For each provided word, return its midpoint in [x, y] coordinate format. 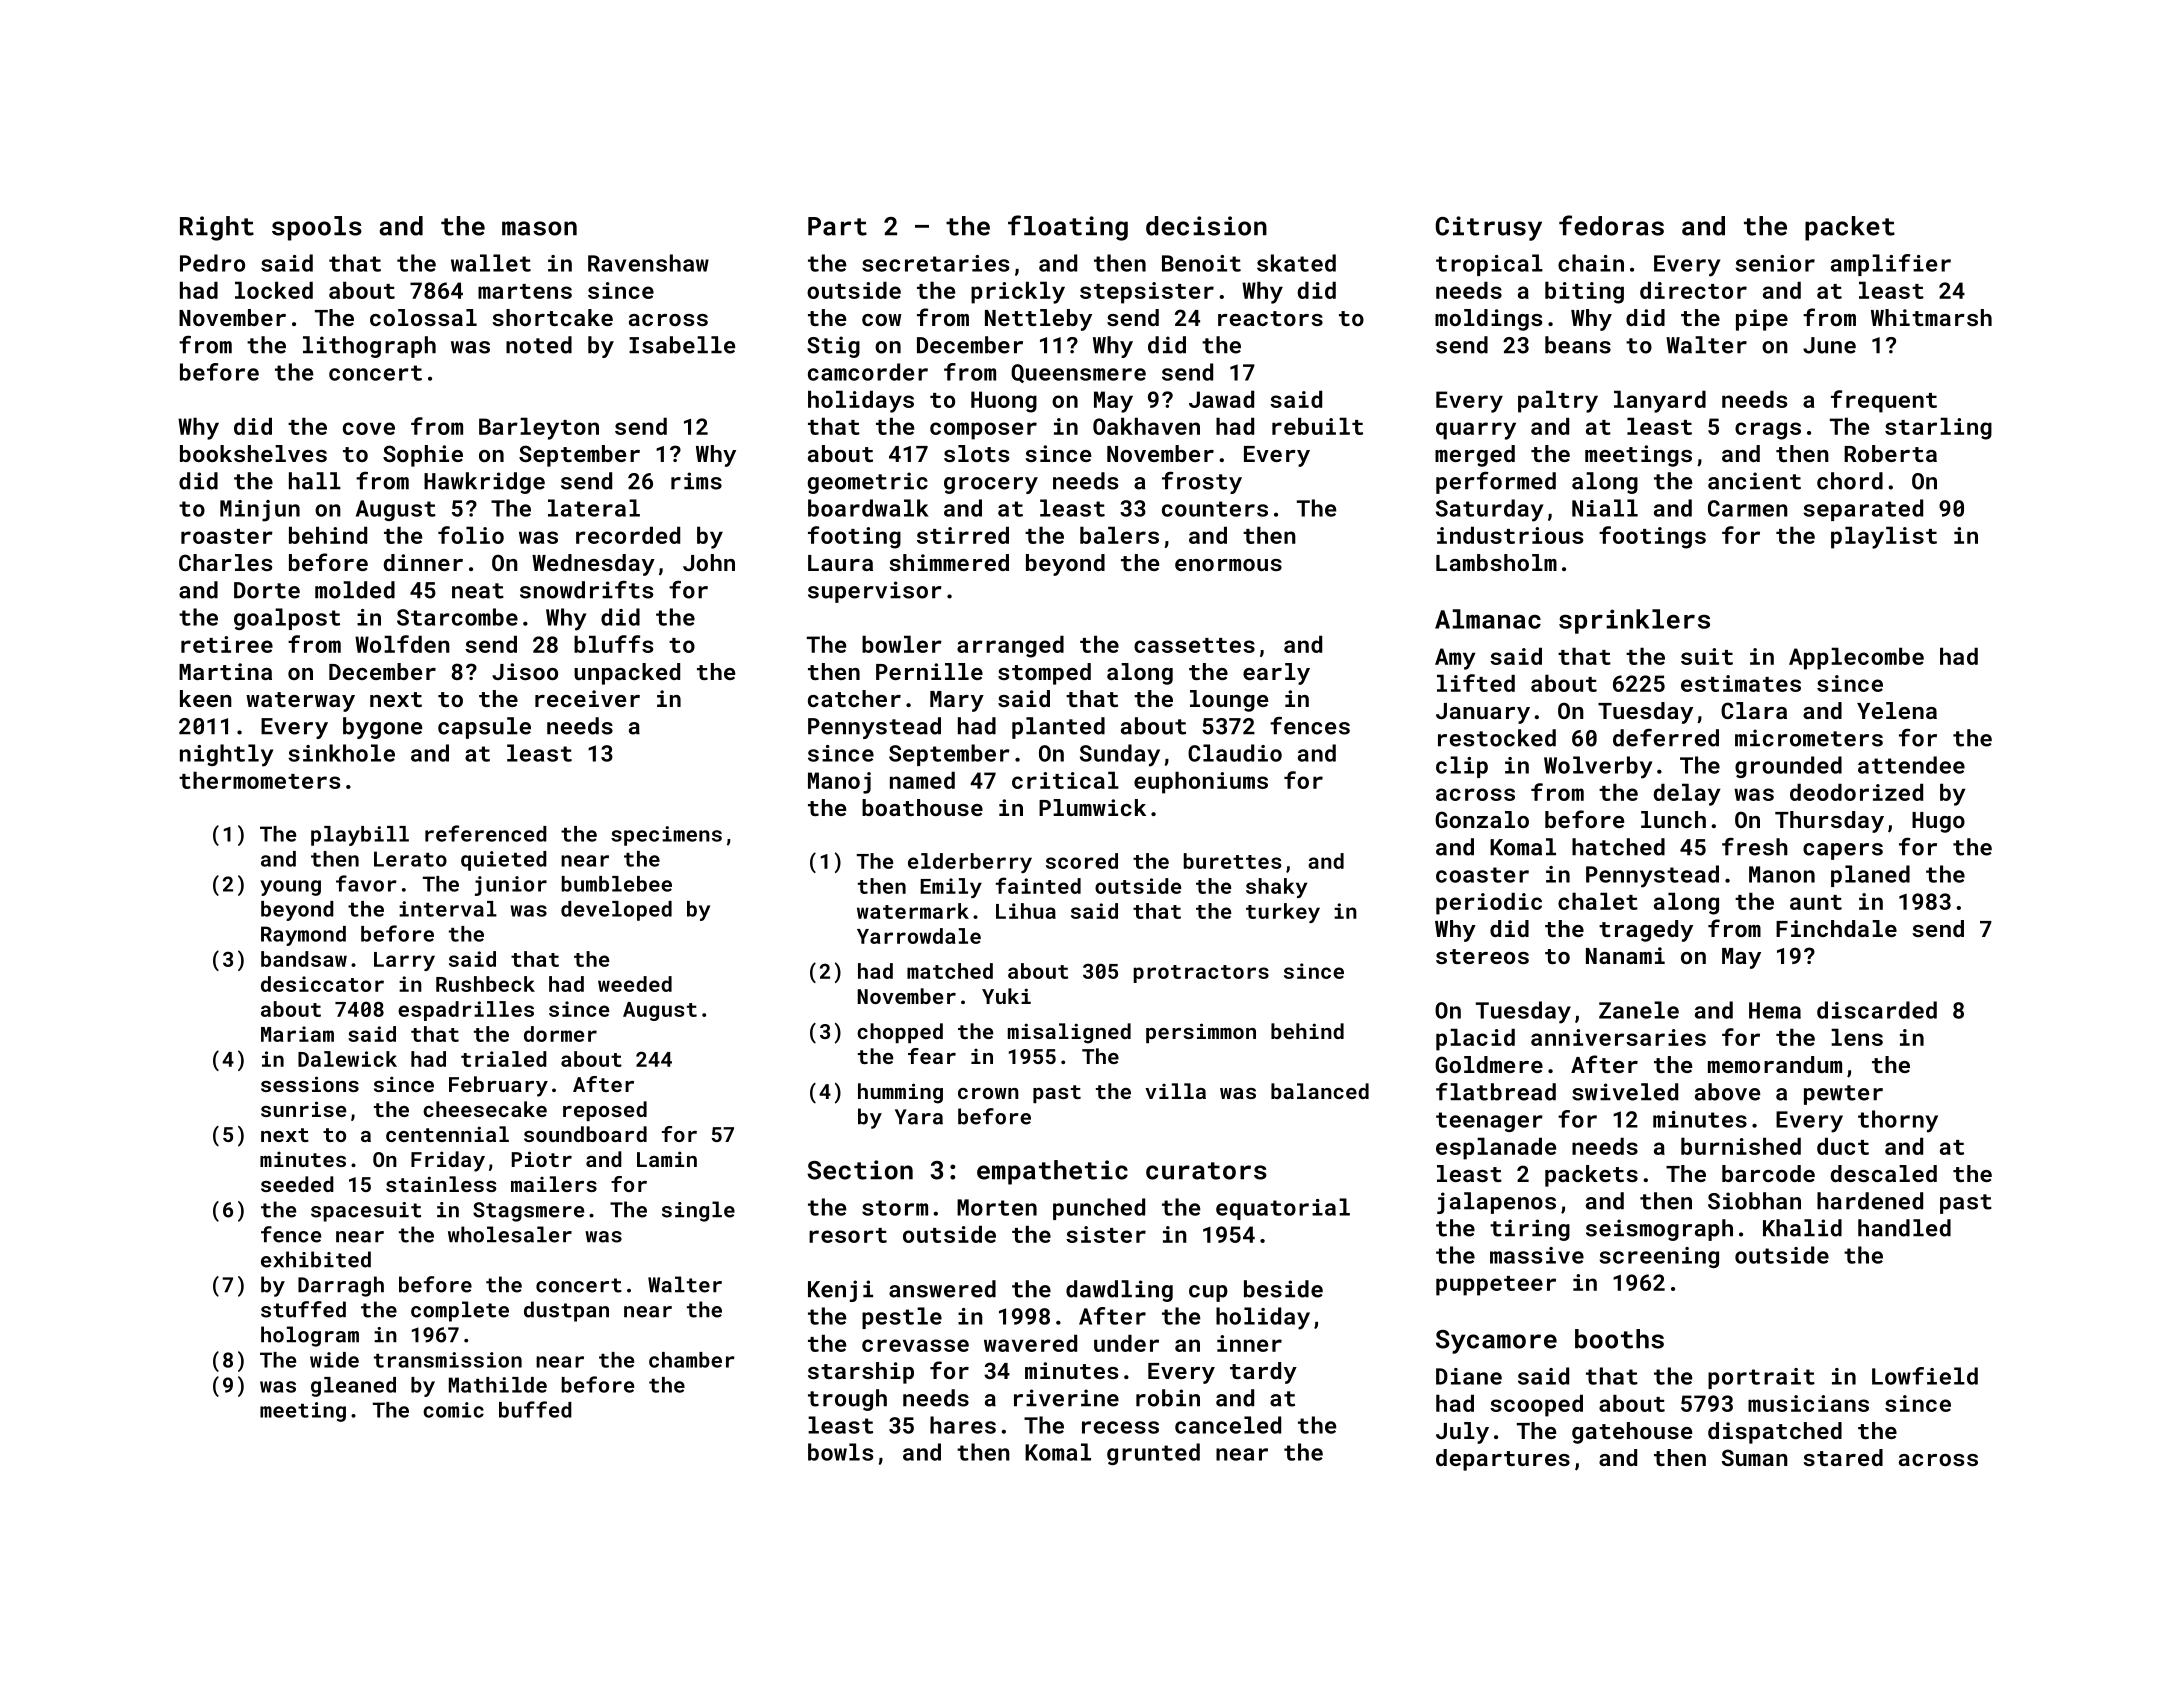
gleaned [353, 1387]
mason [539, 228]
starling [1938, 428]
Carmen [1748, 508]
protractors [1201, 974]
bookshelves [253, 453]
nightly [226, 755]
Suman [1755, 1457]
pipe [1762, 320]
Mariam [297, 1034]
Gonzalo [1482, 819]
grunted [1153, 1454]
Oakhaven [1146, 426]
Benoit [1201, 263]
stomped [1044, 674]
